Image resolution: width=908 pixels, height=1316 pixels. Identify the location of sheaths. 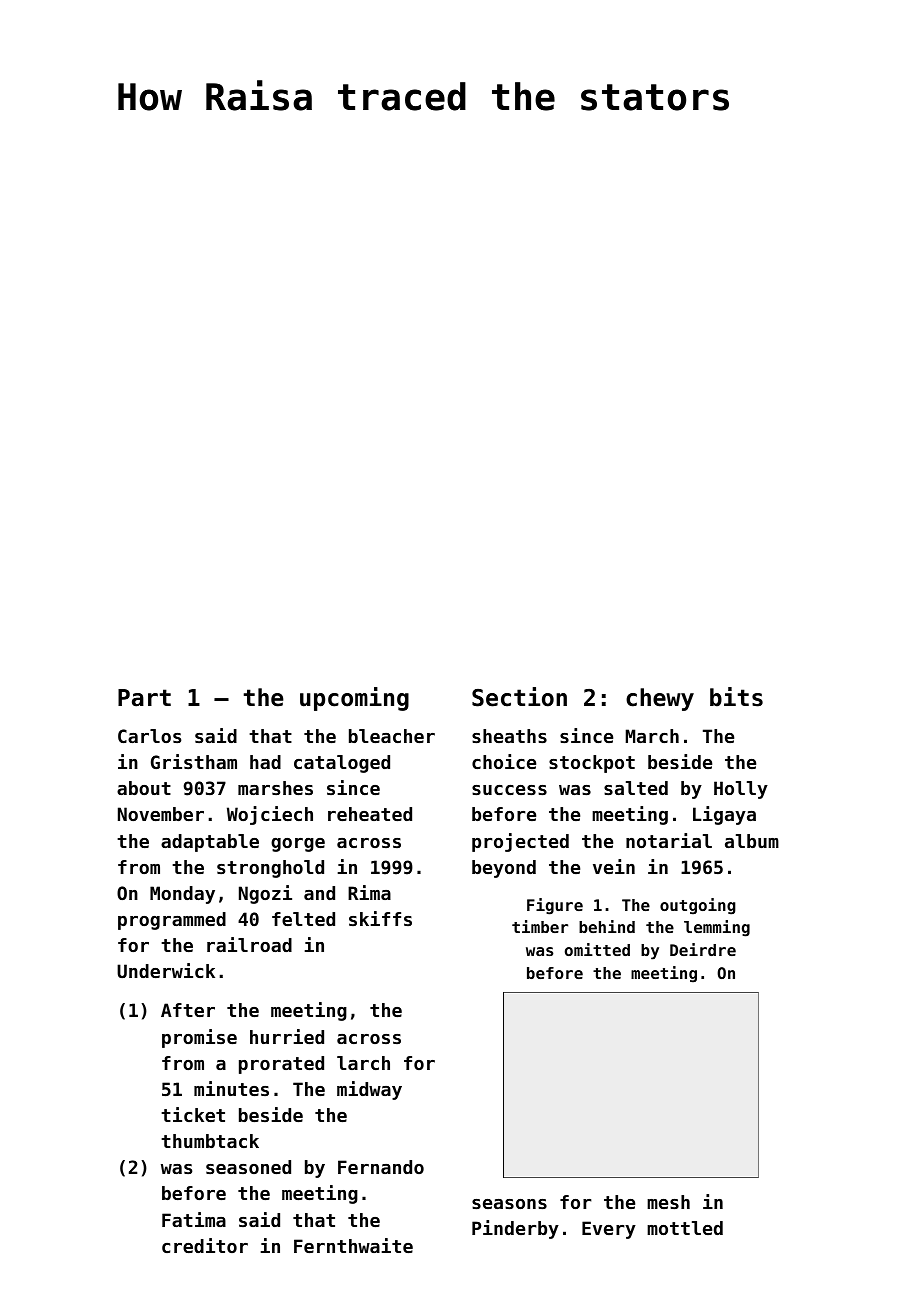
(509, 736).
